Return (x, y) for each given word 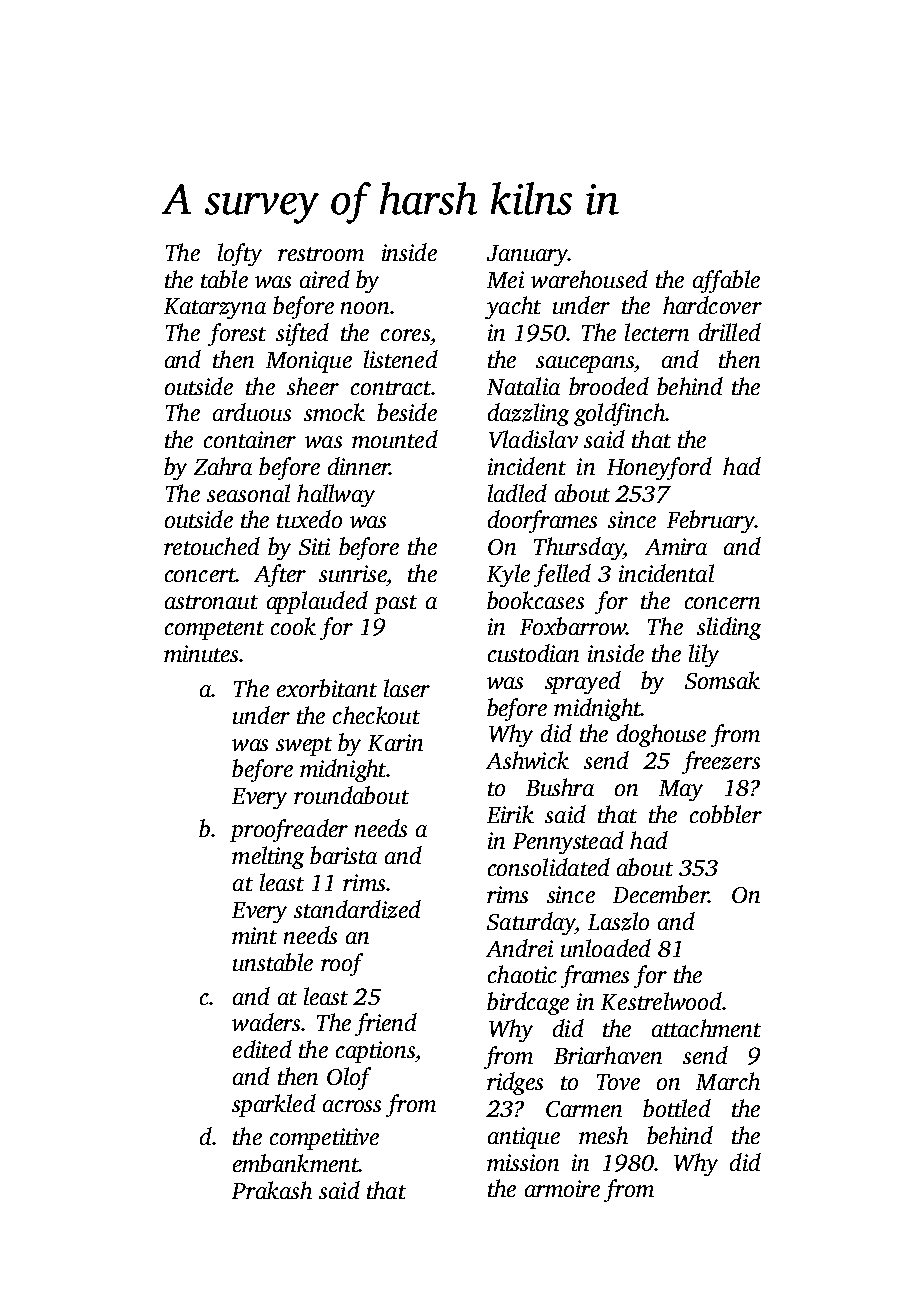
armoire (562, 1188)
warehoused (589, 279)
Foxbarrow (573, 626)
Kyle (508, 575)
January (527, 255)
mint (254, 935)
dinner (359, 466)
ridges (515, 1083)
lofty (240, 254)
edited (262, 1049)
